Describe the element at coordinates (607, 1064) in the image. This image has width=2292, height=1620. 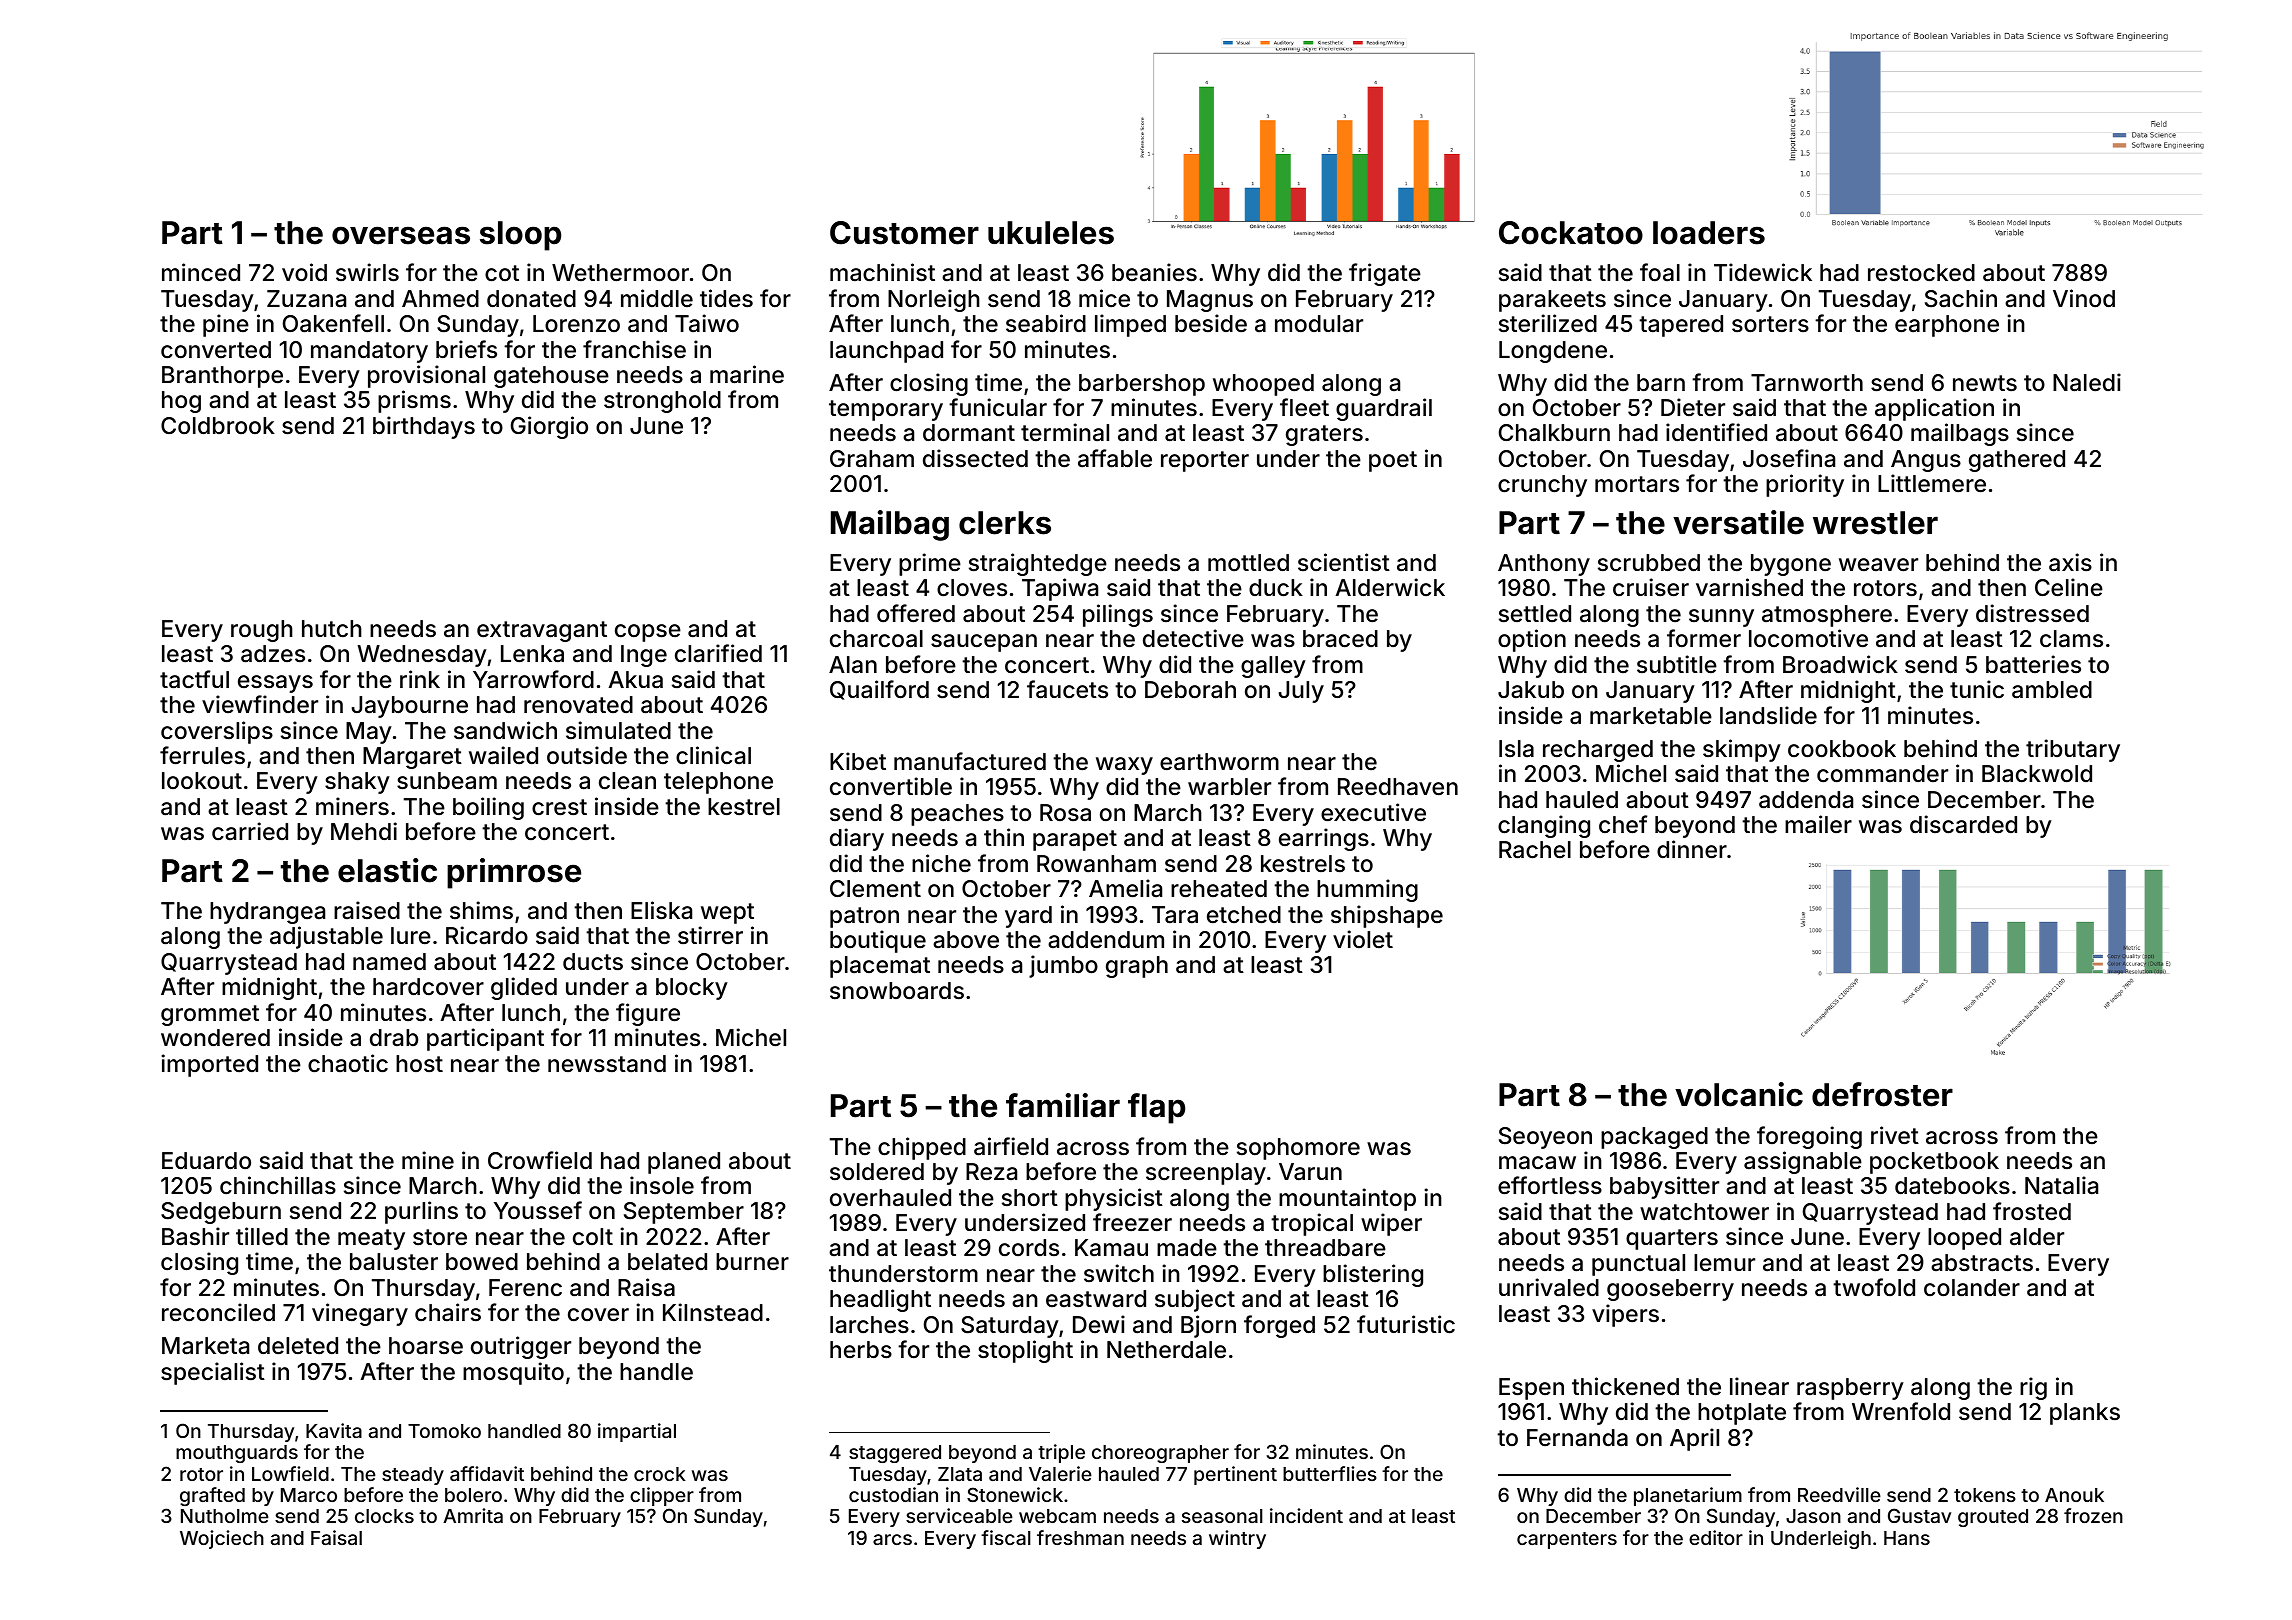
I see `newsstand` at that location.
